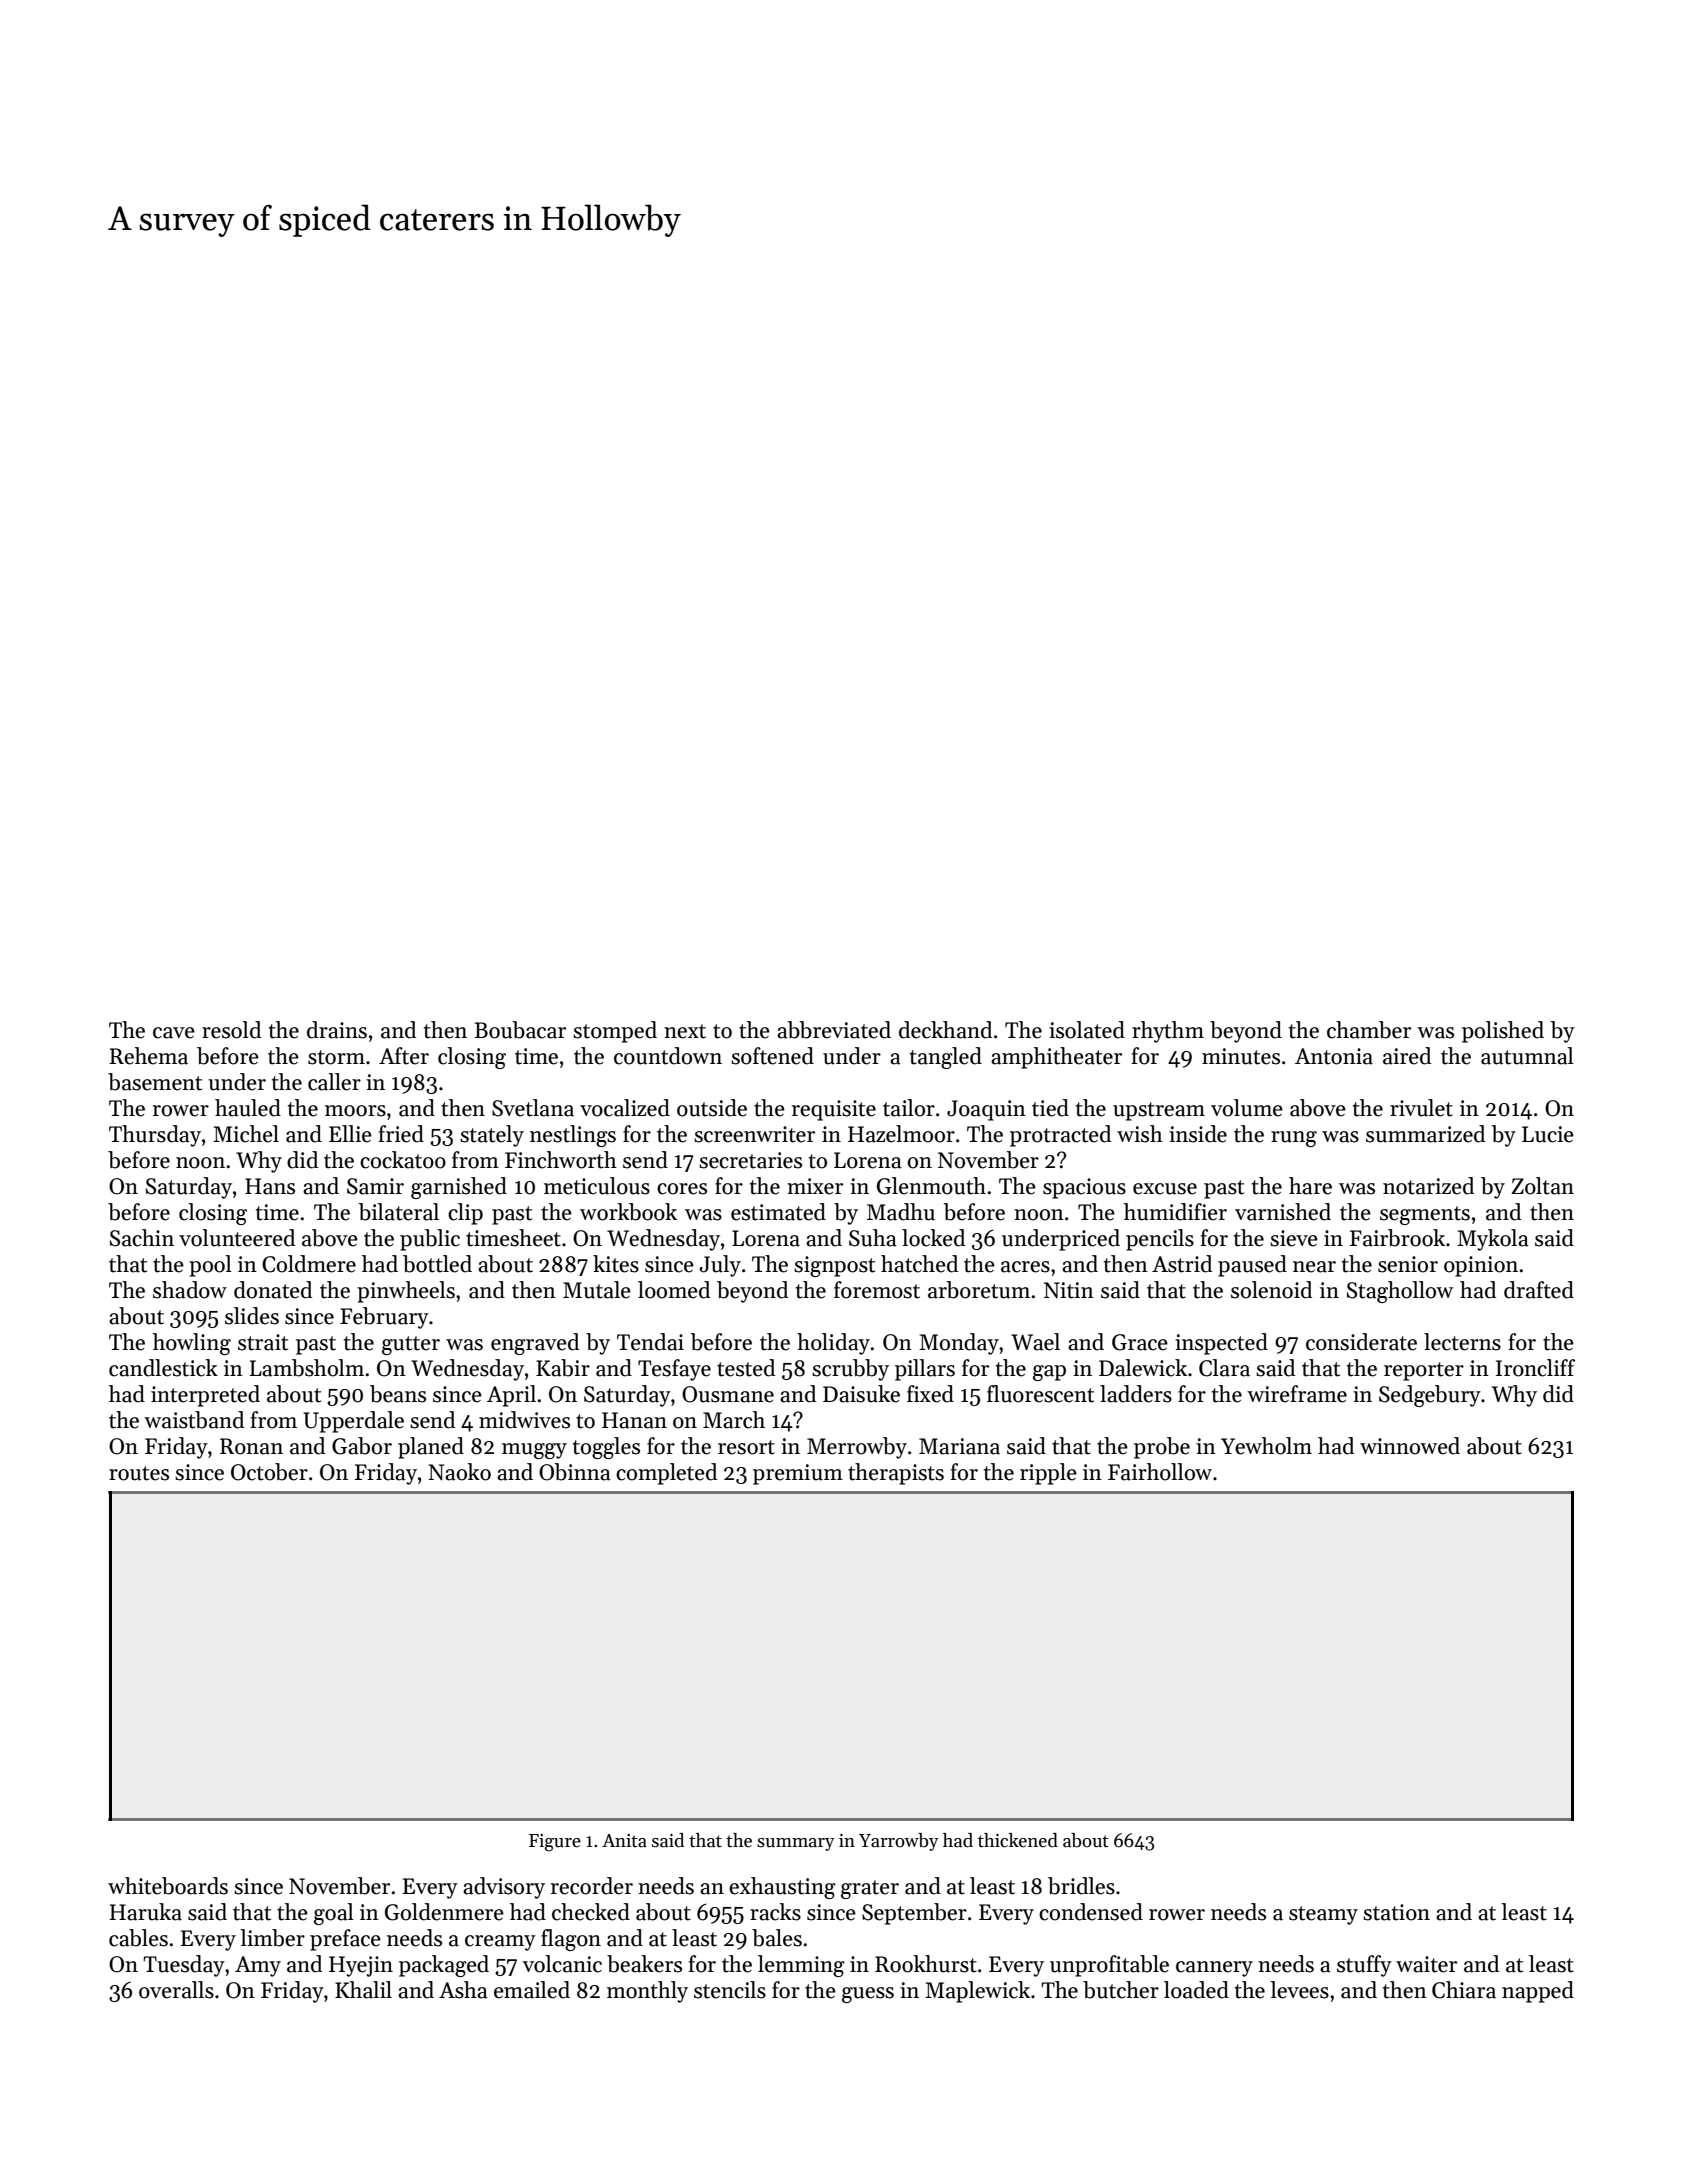 The height and width of the image is (2178, 1683). Describe the element at coordinates (575, 1472) in the image. I see `Obinna` at that location.
